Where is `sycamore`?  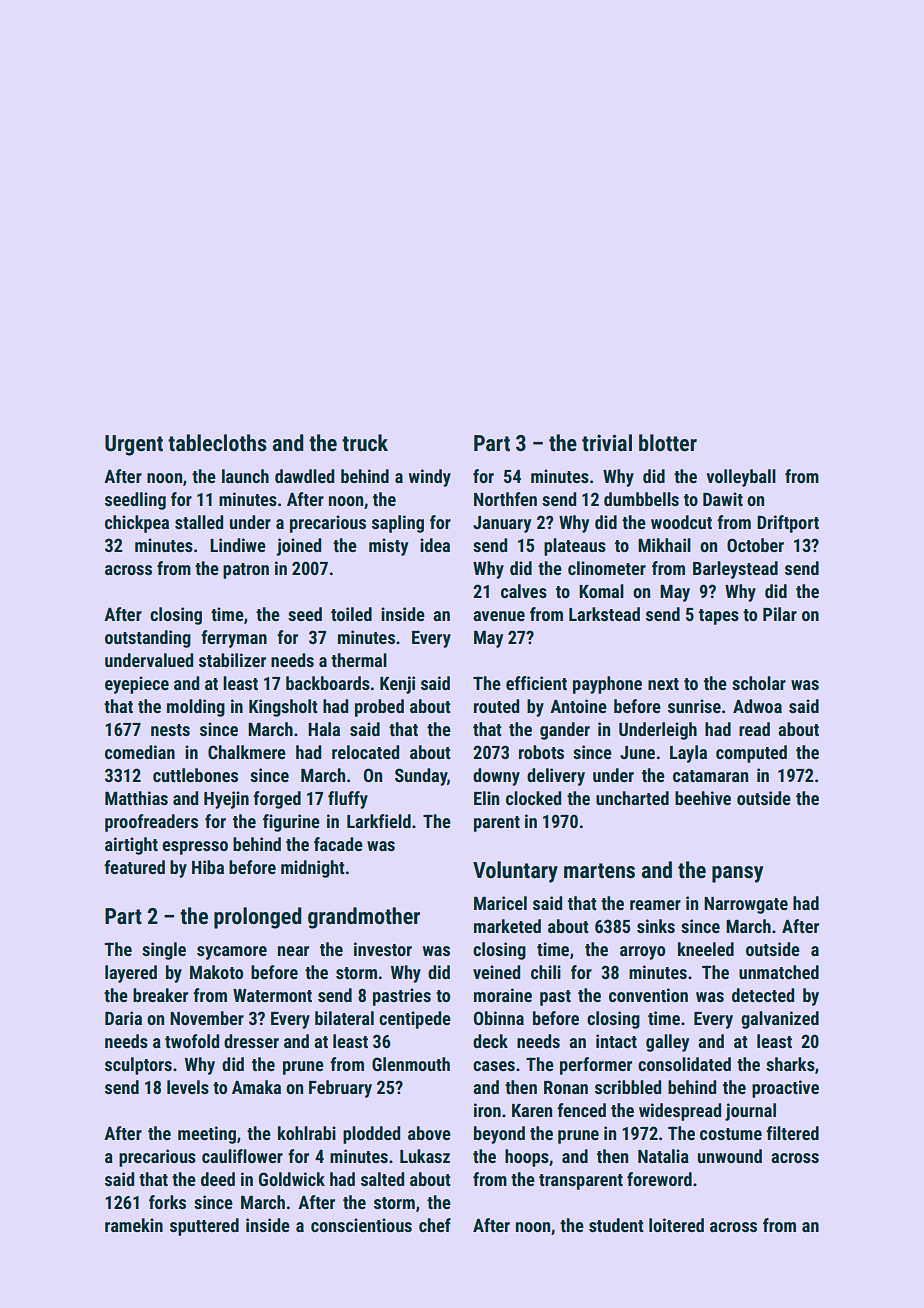
sycamore is located at coordinates (232, 953).
